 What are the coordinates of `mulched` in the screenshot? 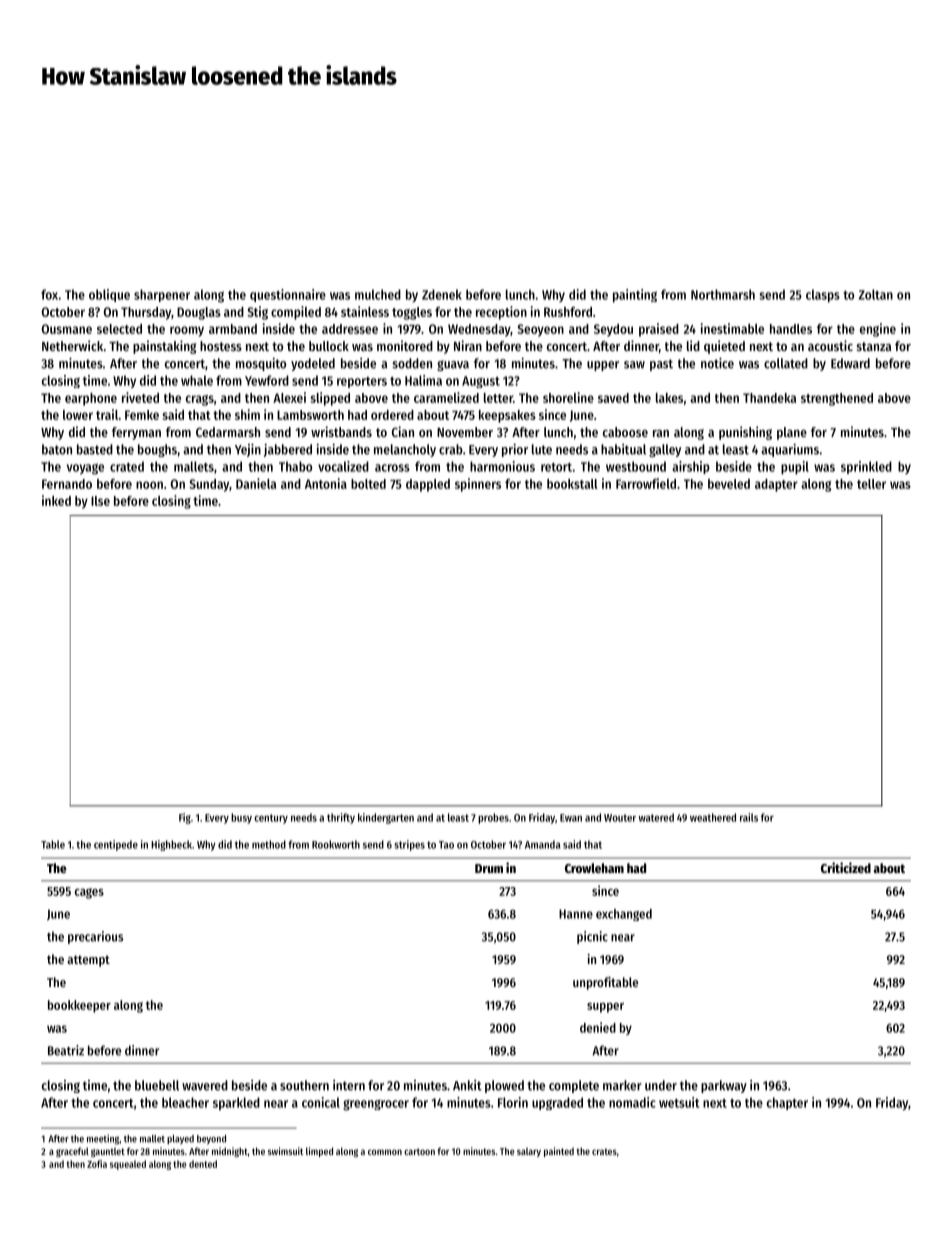 It's located at (378, 294).
